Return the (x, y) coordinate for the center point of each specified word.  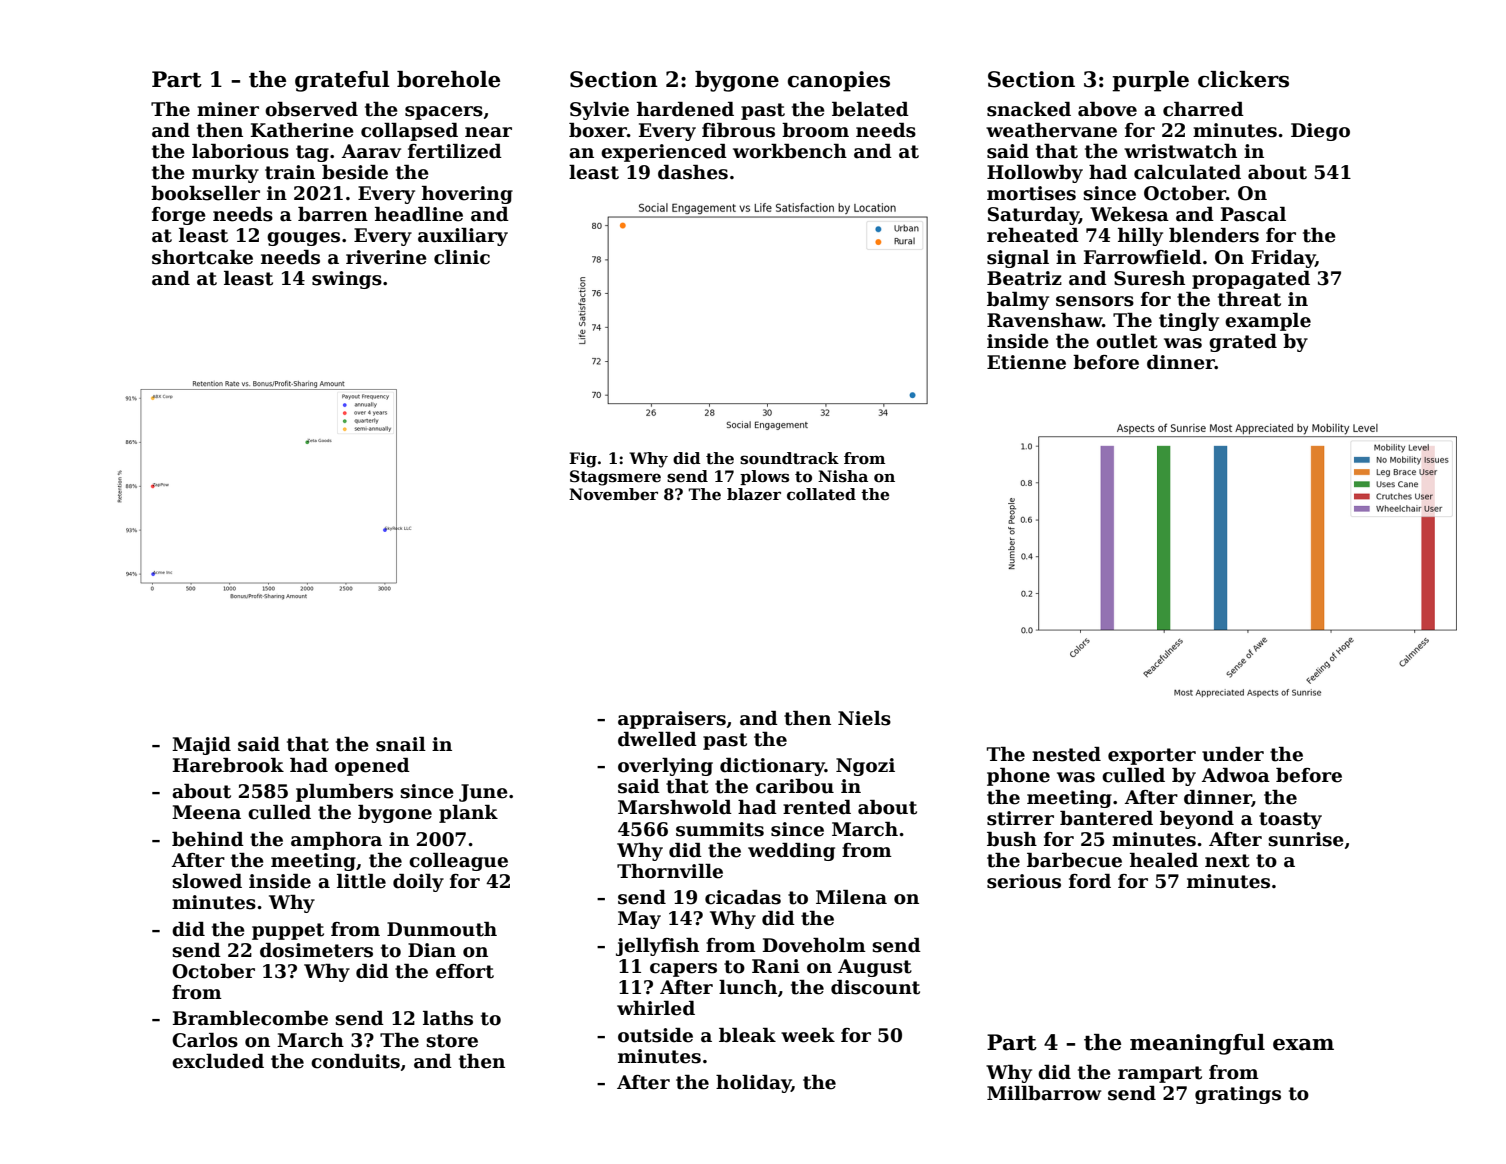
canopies (839, 81)
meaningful (1197, 1044)
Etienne (1026, 362)
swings (347, 280)
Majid (201, 746)
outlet (1127, 341)
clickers (1243, 79)
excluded (218, 1061)
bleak (747, 1035)
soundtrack (789, 458)
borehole (448, 79)
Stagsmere (615, 478)
